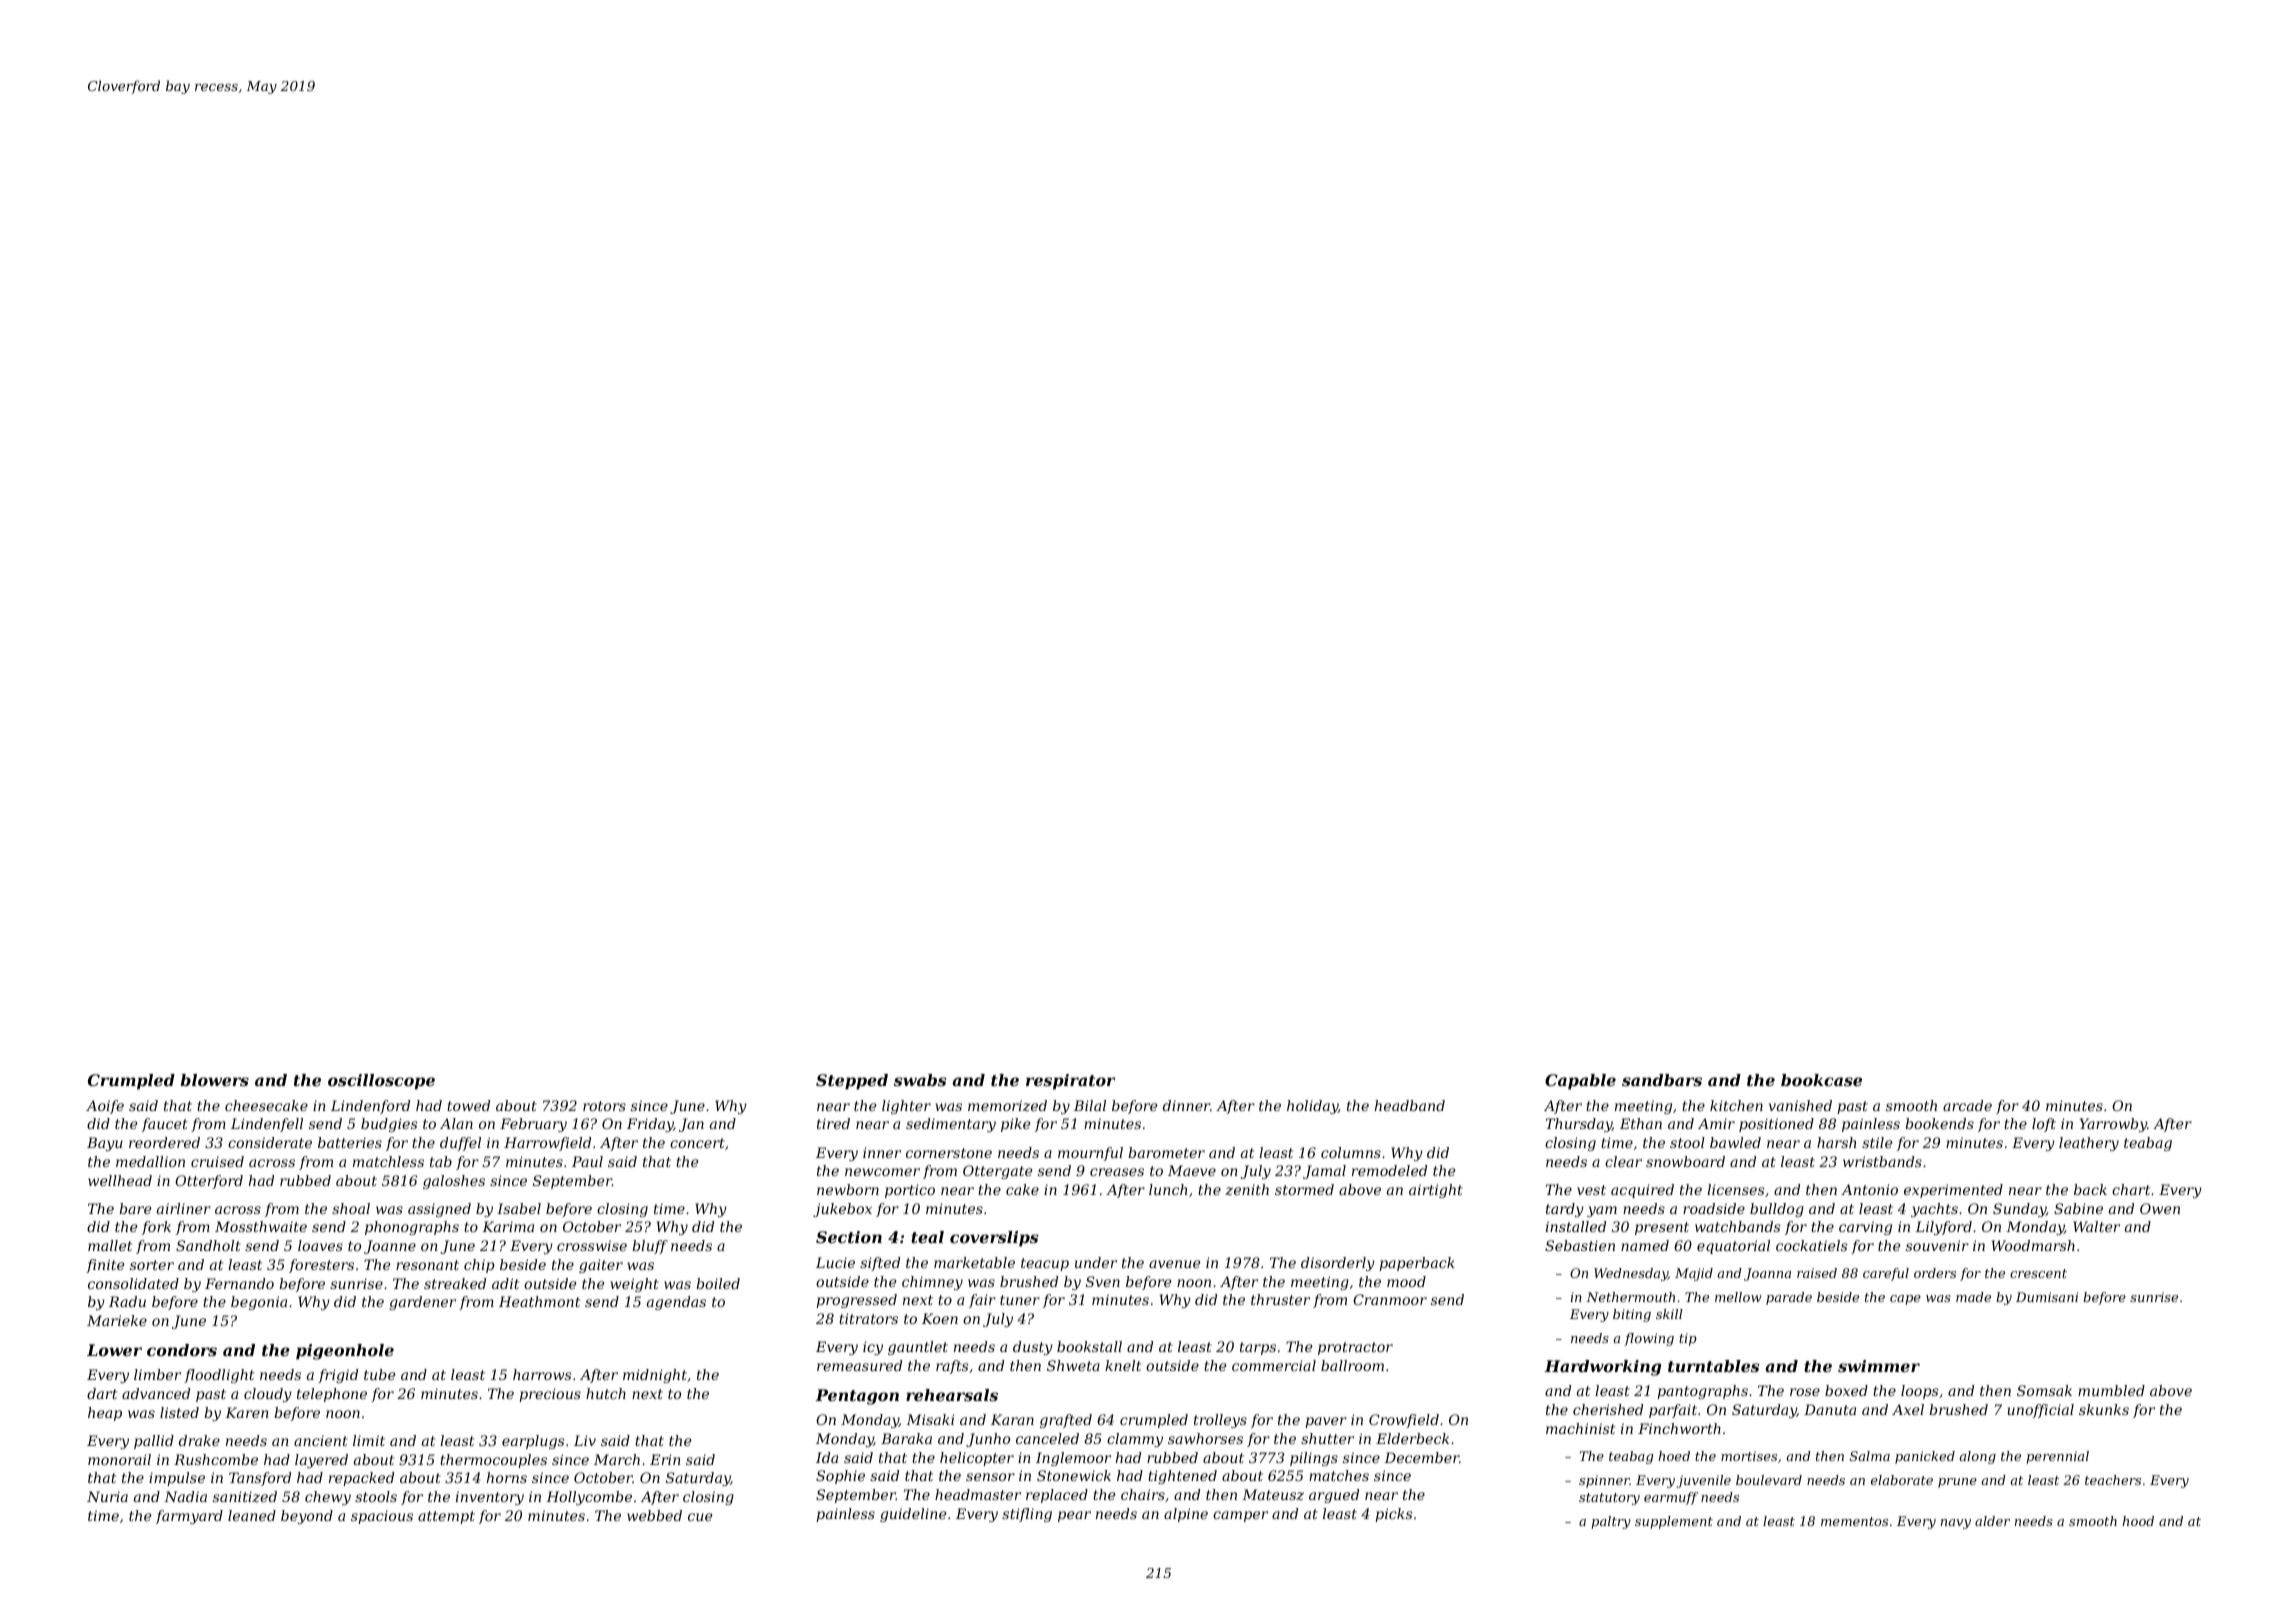 This screenshot has width=2292, height=1620. I want to click on pear, so click(1074, 1516).
